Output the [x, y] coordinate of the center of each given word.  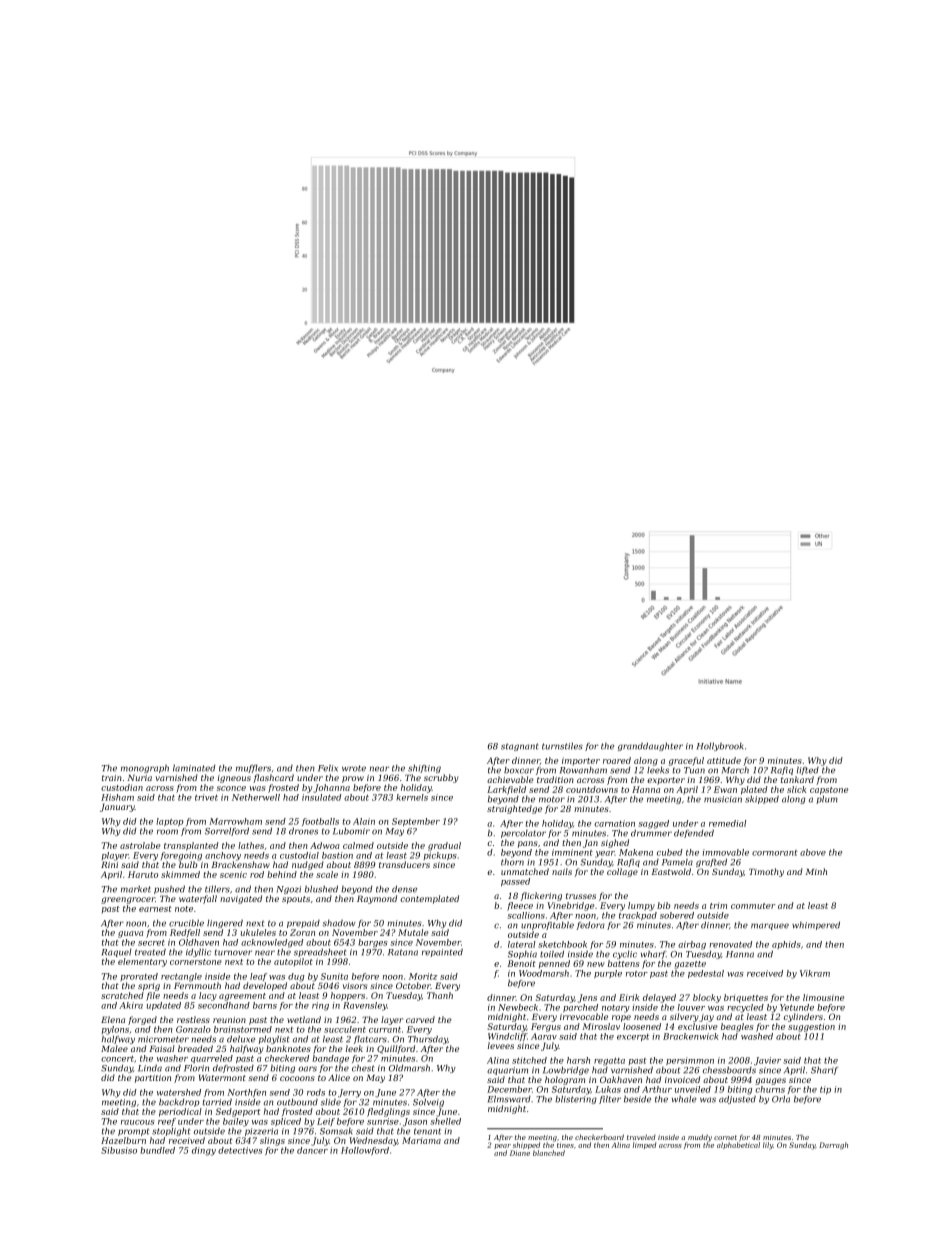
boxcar [519, 770]
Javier [767, 1061]
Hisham [117, 797]
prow [353, 779]
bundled [157, 1150]
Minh [816, 871]
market [136, 889]
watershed [179, 1092]
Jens [587, 998]
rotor [637, 974]
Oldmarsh [409, 1068]
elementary [142, 962]
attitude [724, 760]
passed [515, 882]
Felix [328, 768]
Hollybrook [720, 746]
